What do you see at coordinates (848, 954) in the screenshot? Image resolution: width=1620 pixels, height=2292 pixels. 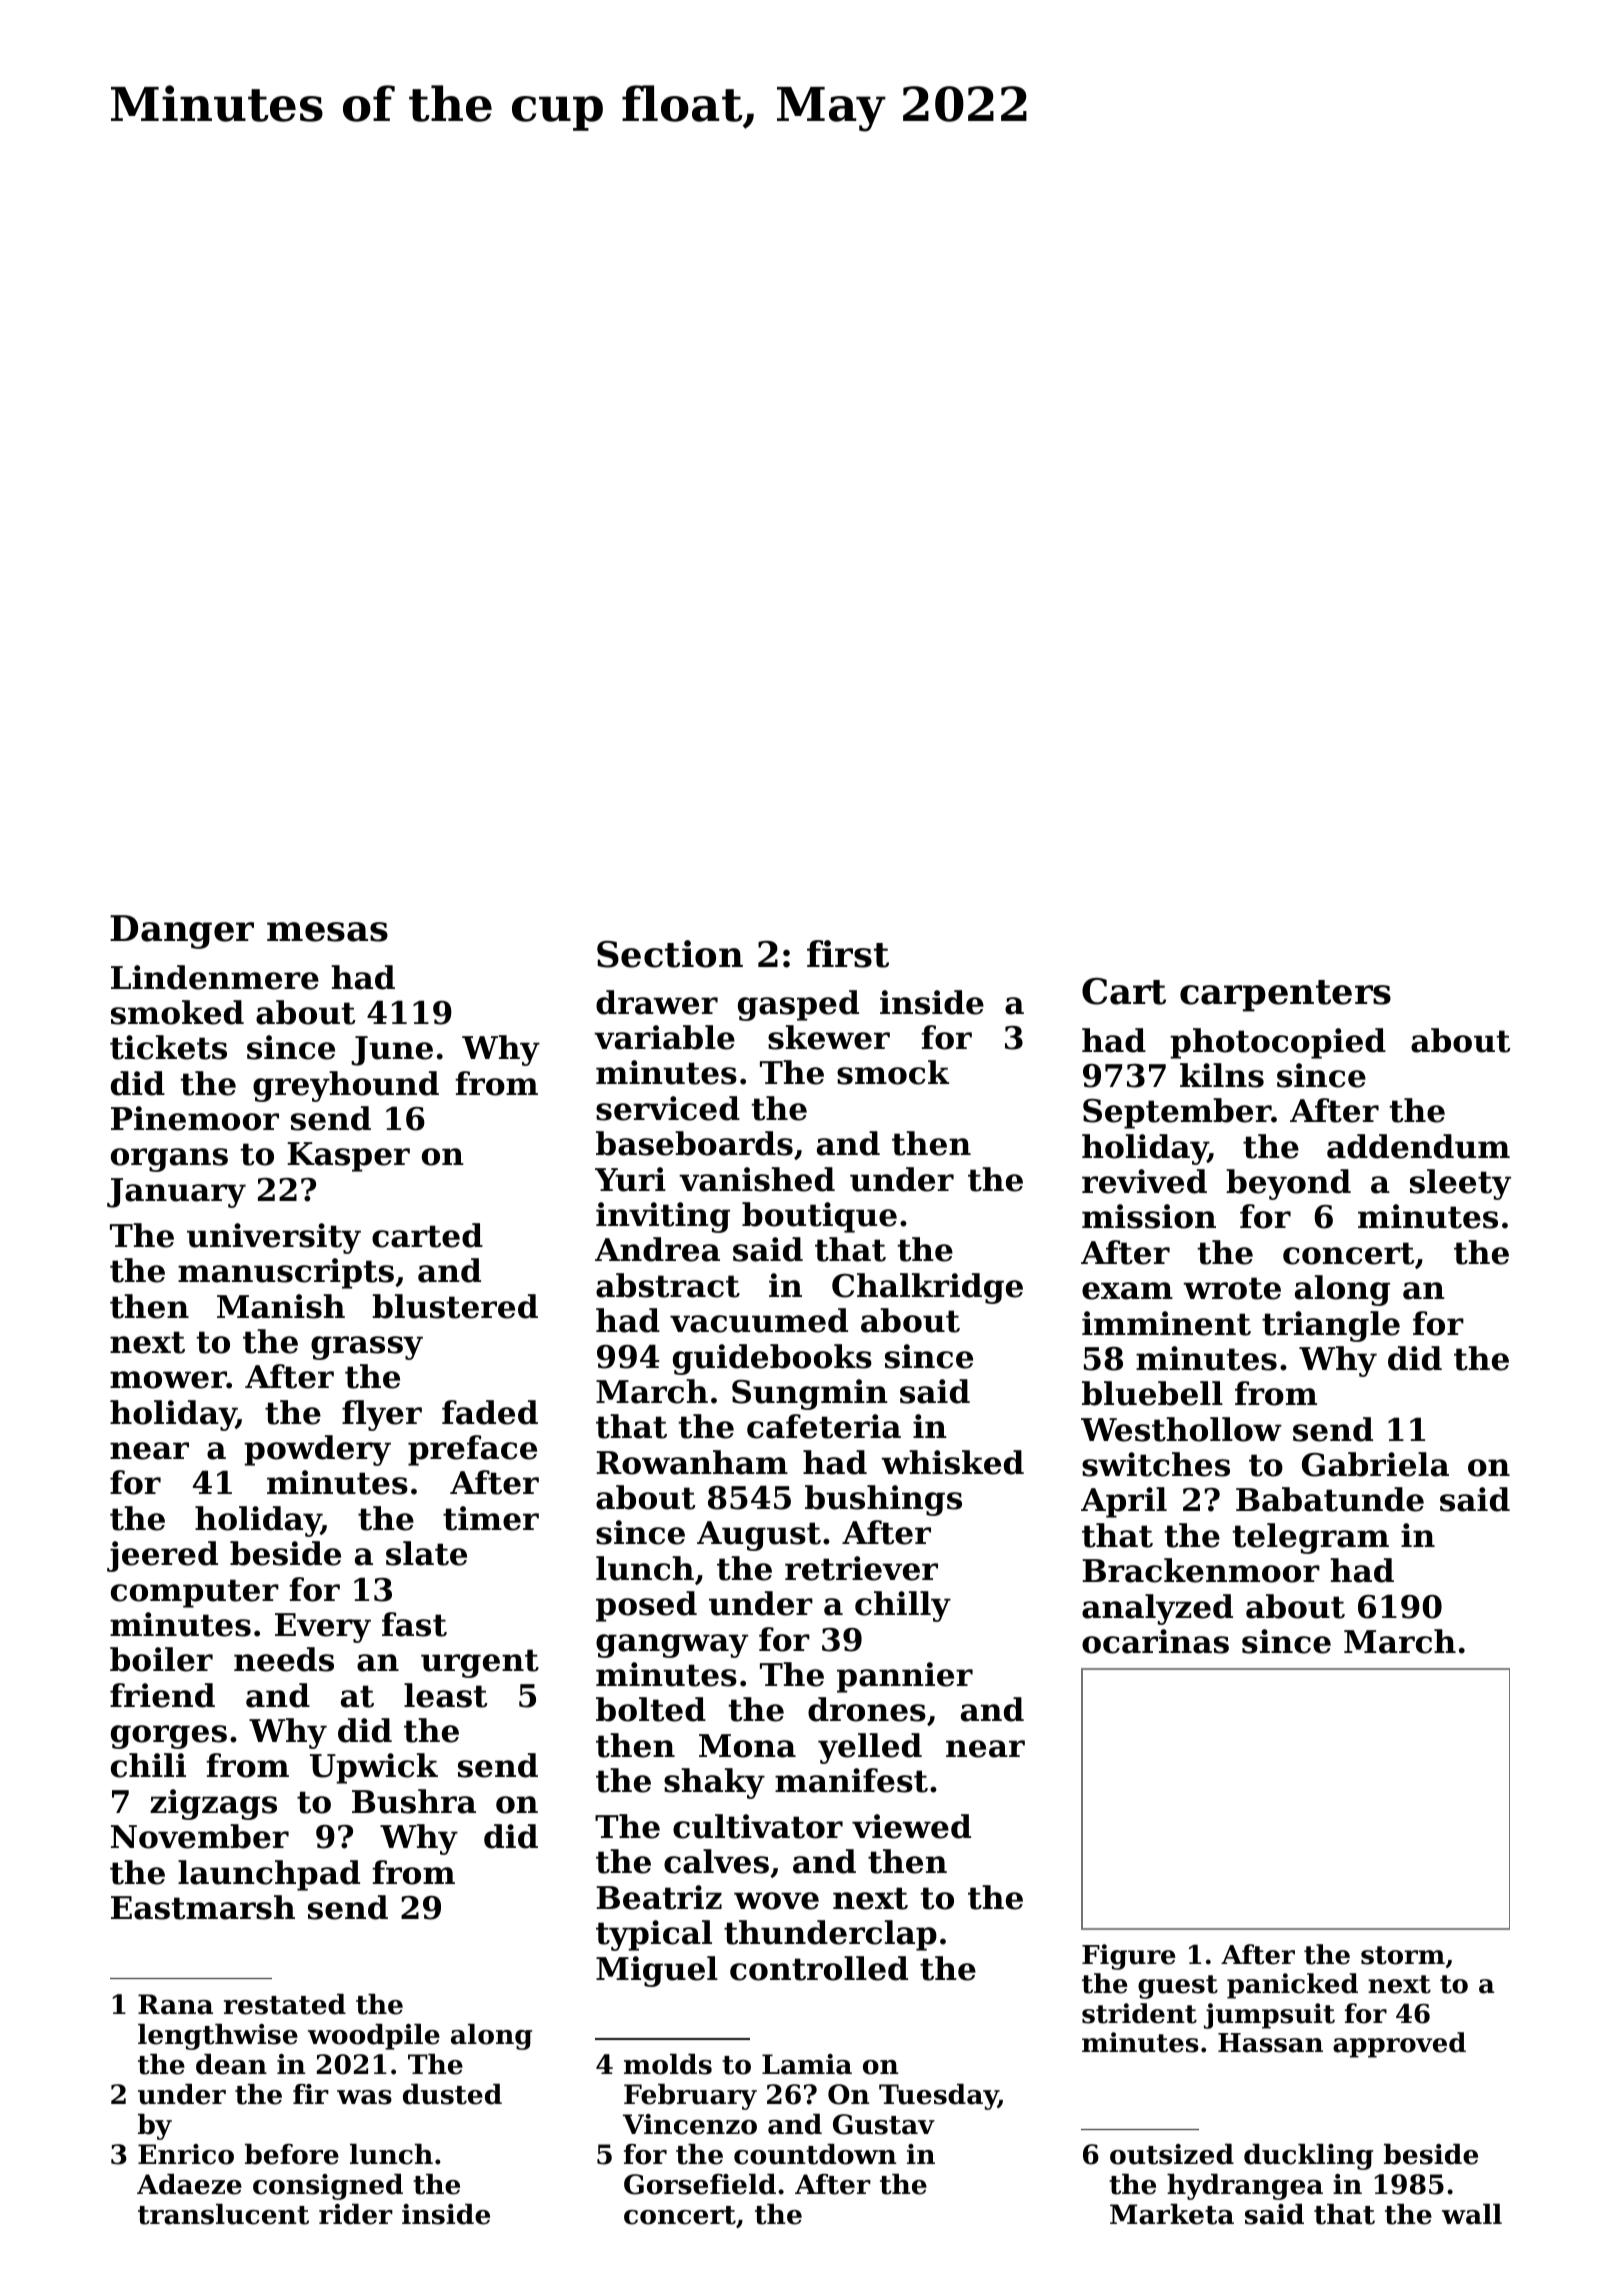 I see `first` at bounding box center [848, 954].
